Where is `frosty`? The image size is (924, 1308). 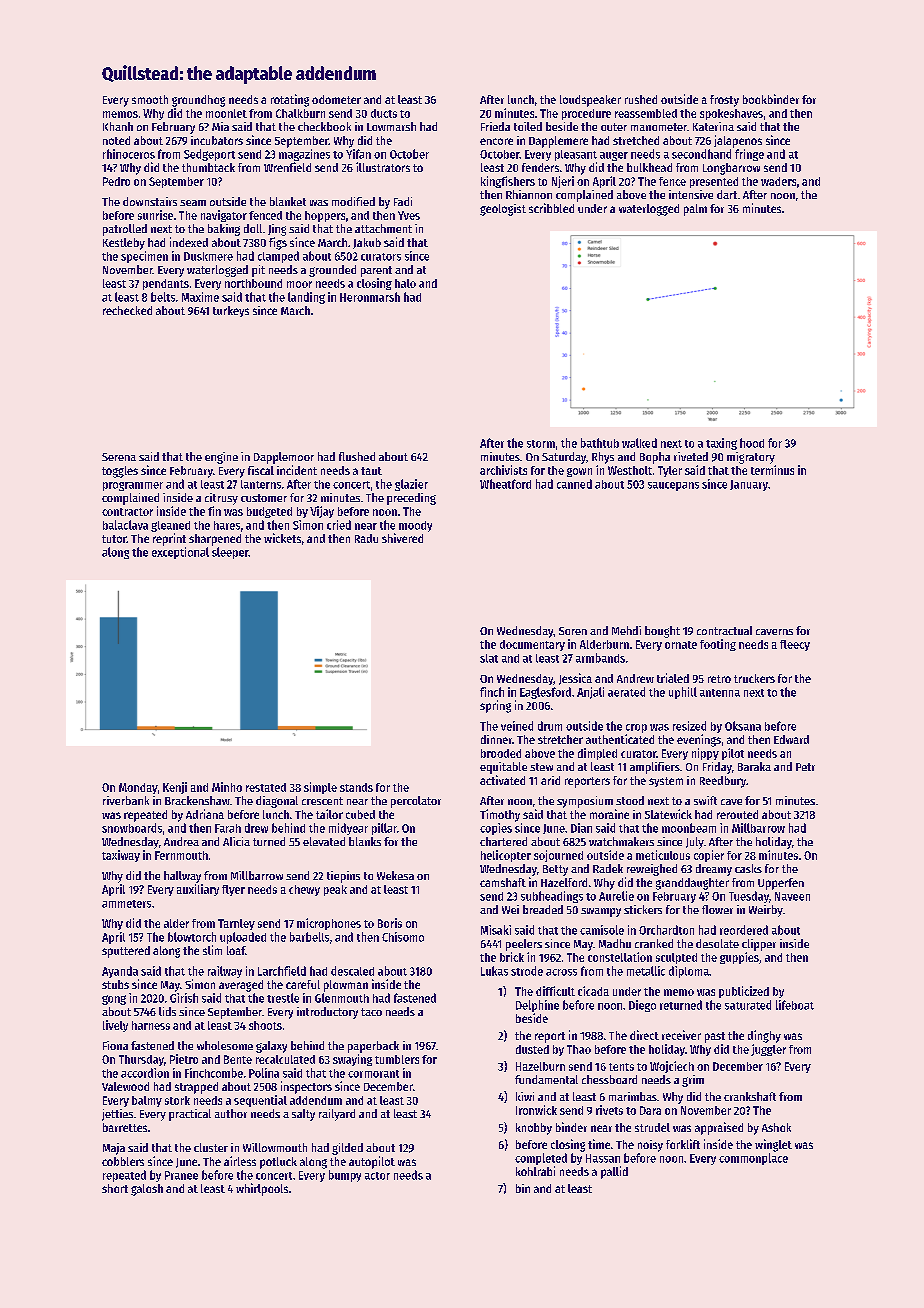
frosty is located at coordinates (724, 101).
